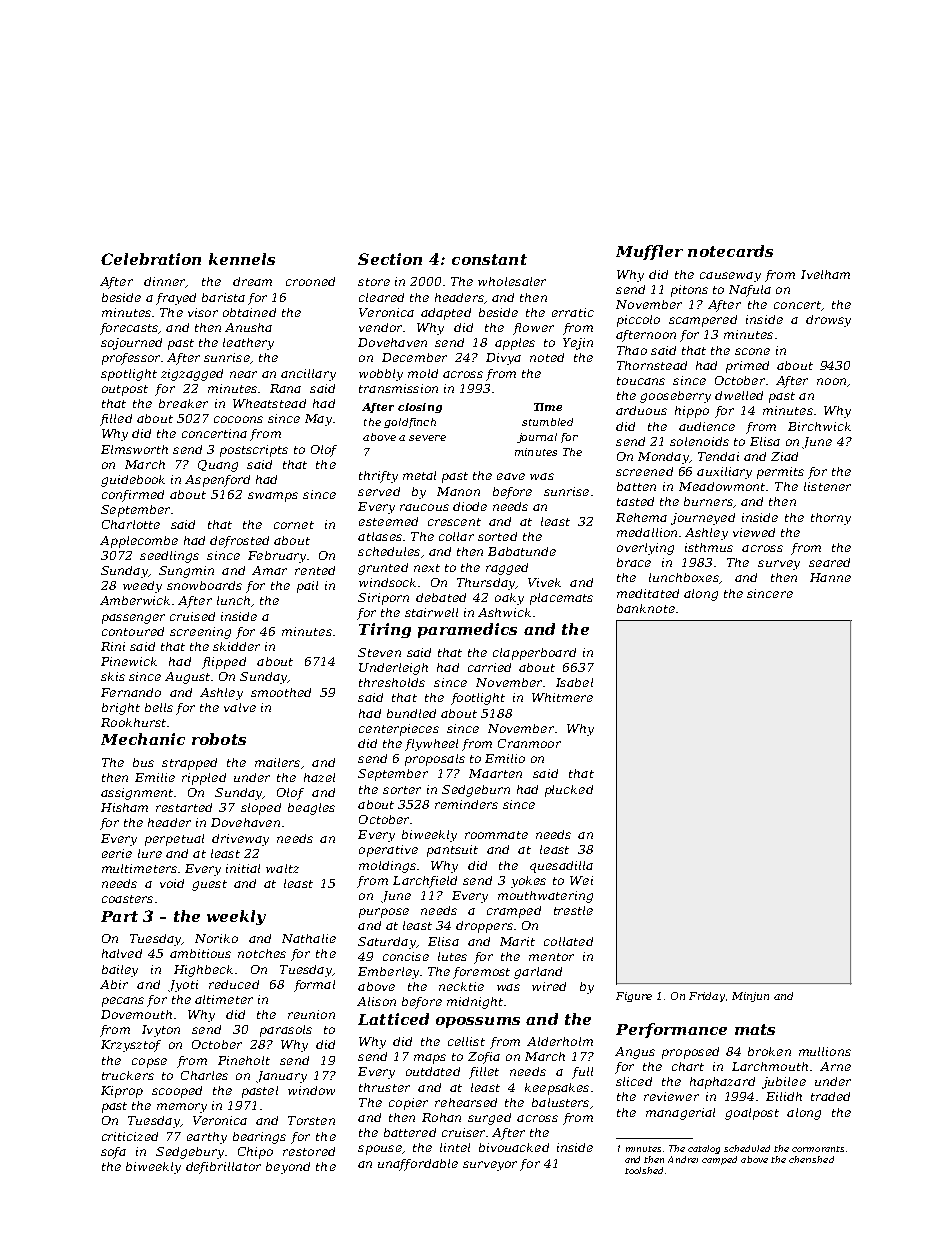 This screenshot has width=952, height=1233. What do you see at coordinates (277, 762) in the screenshot?
I see `mailers` at bounding box center [277, 762].
